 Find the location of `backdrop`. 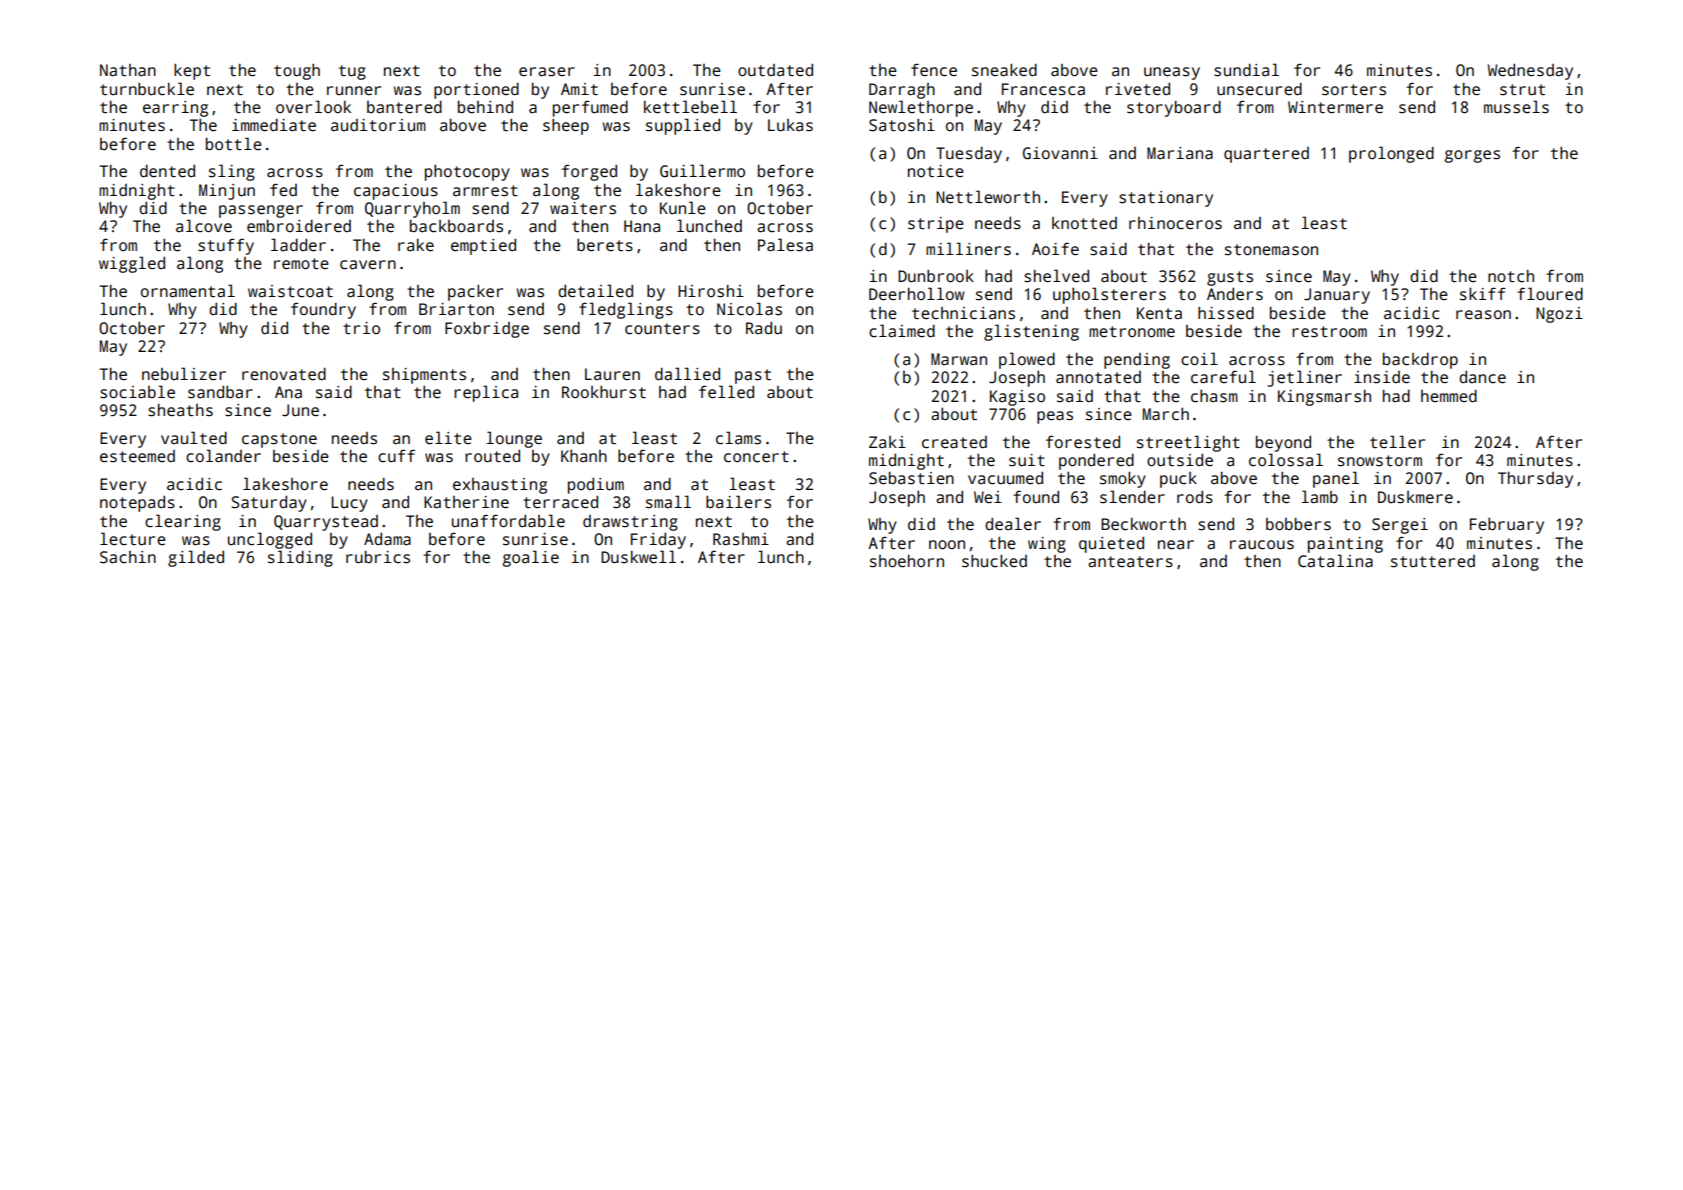

backdrop is located at coordinates (1420, 360).
